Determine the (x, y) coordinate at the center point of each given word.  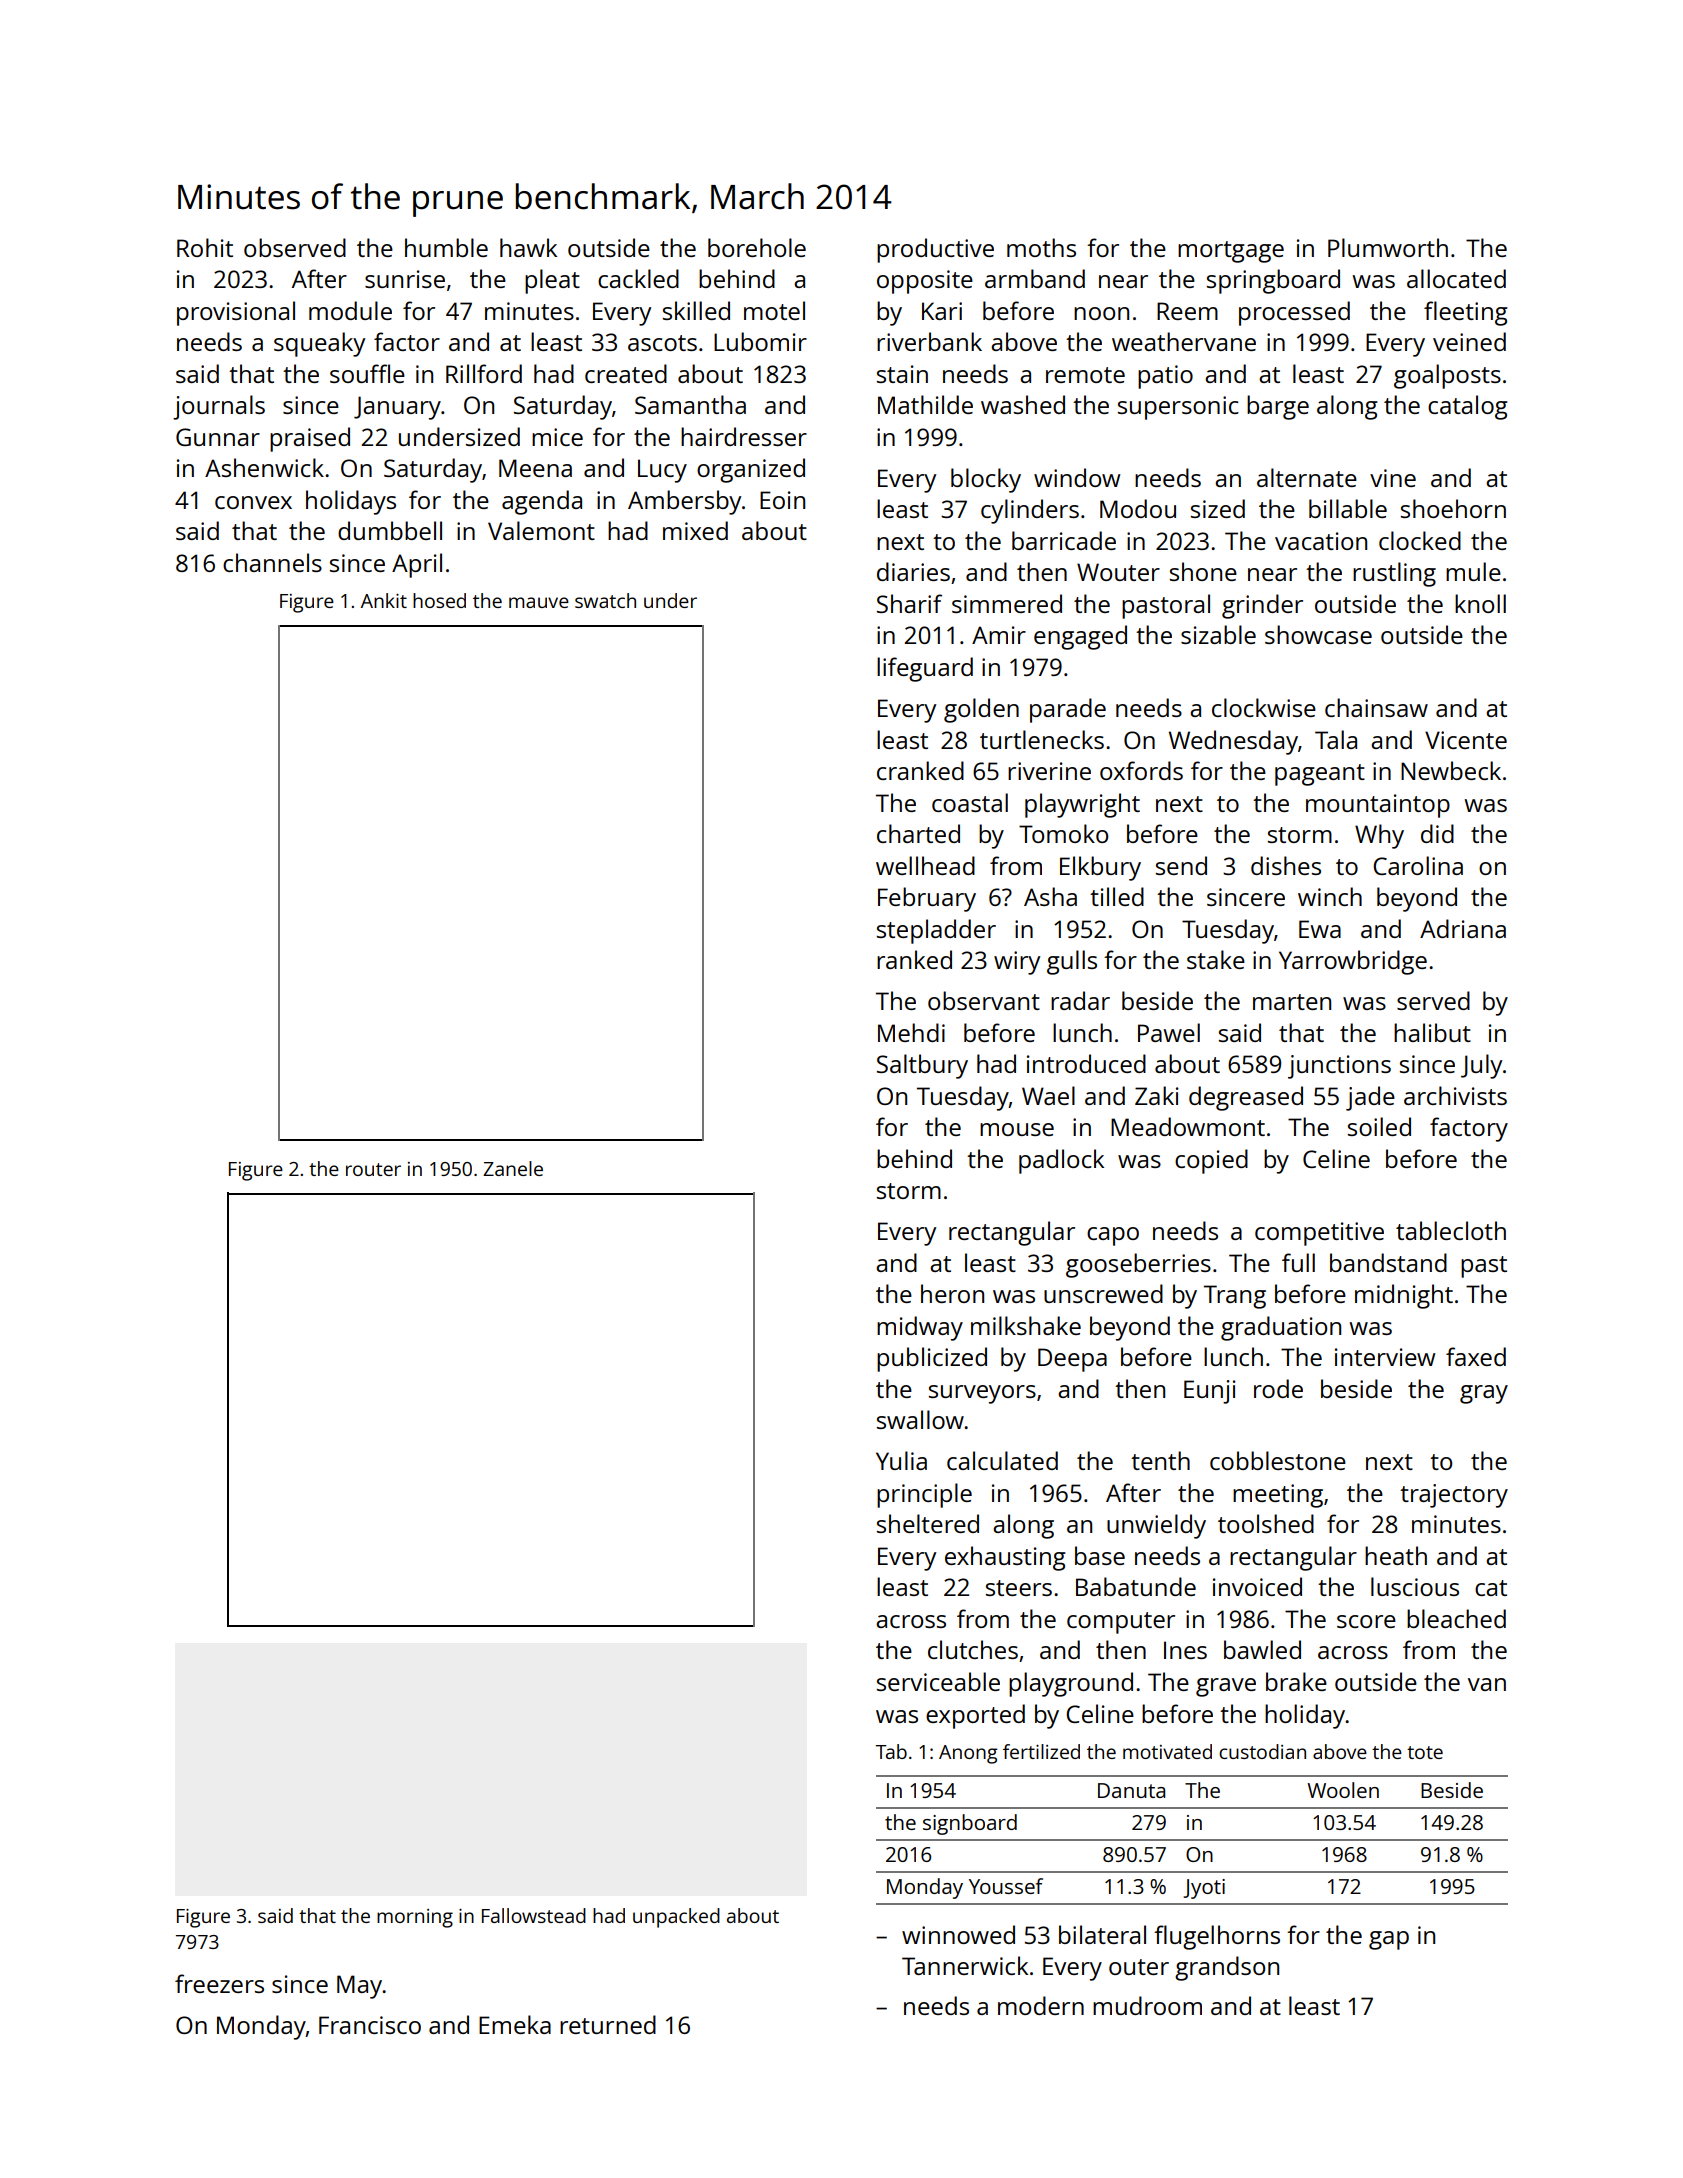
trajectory (1454, 1496)
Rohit (205, 247)
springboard (1273, 281)
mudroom (1147, 2005)
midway (920, 1328)
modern (1041, 2005)
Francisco (370, 2025)
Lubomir (760, 341)
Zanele (513, 1168)
